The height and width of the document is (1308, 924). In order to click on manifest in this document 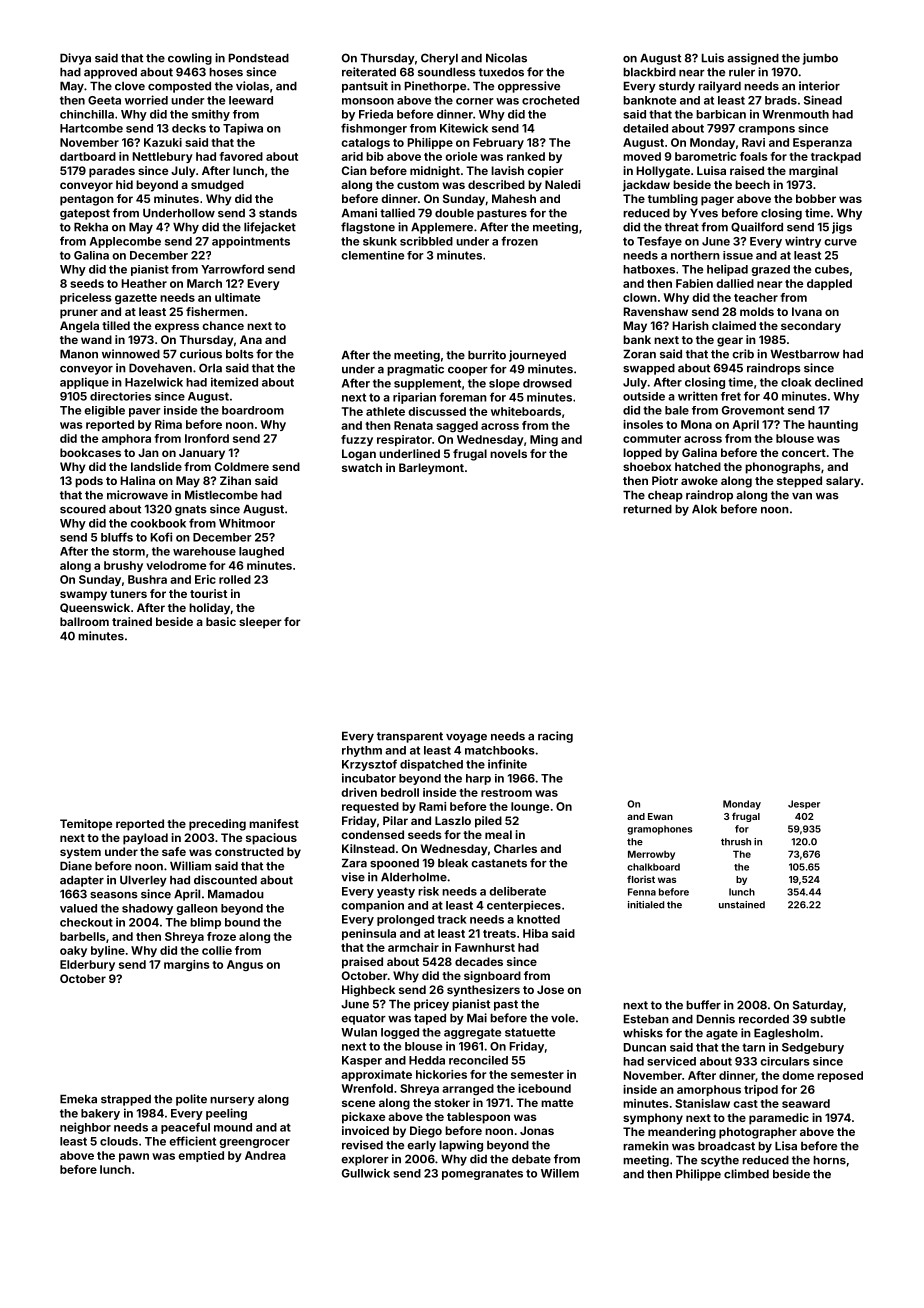, I will do `click(274, 823)`.
